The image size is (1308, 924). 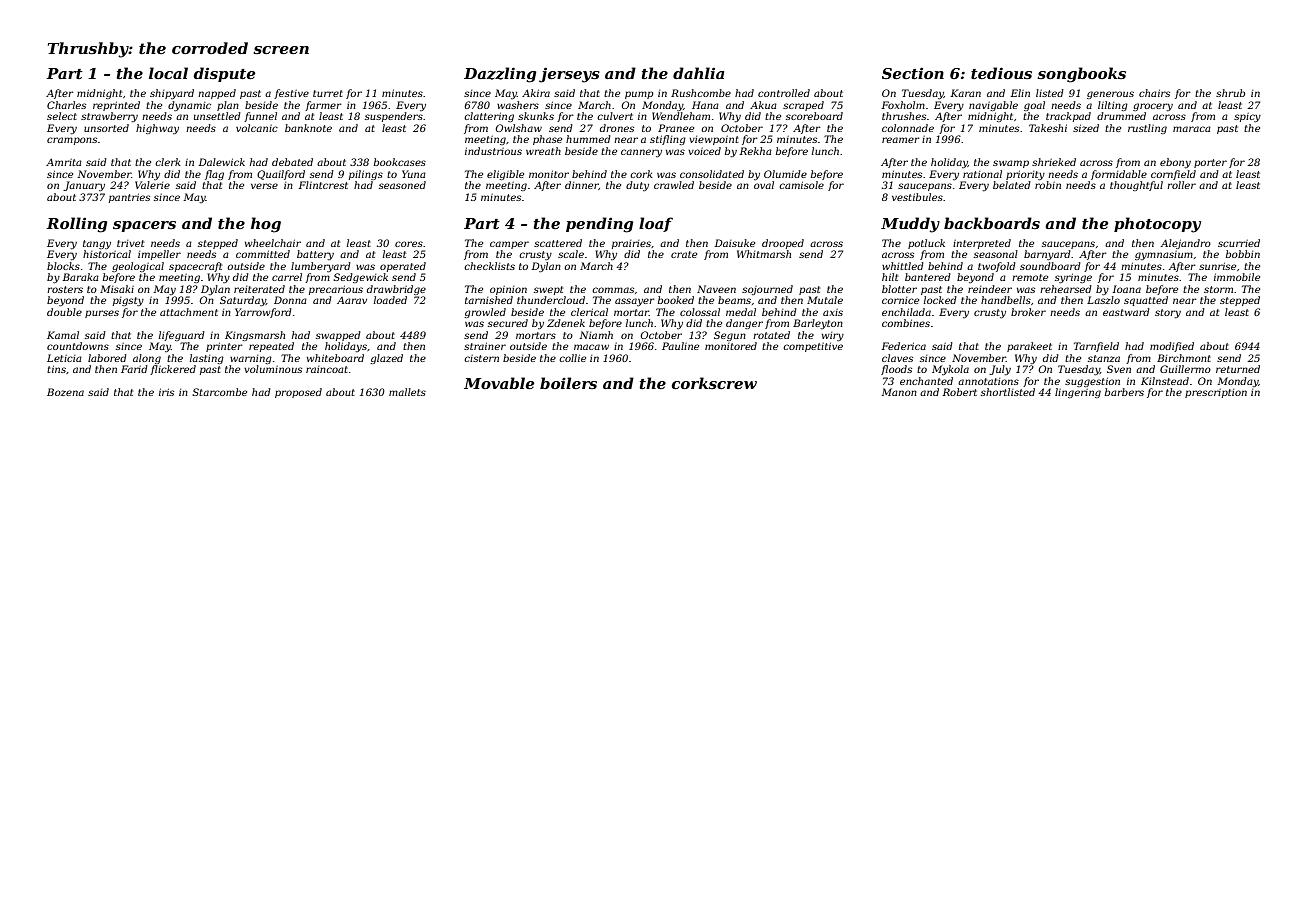 What do you see at coordinates (287, 277) in the document?
I see `carrel` at bounding box center [287, 277].
